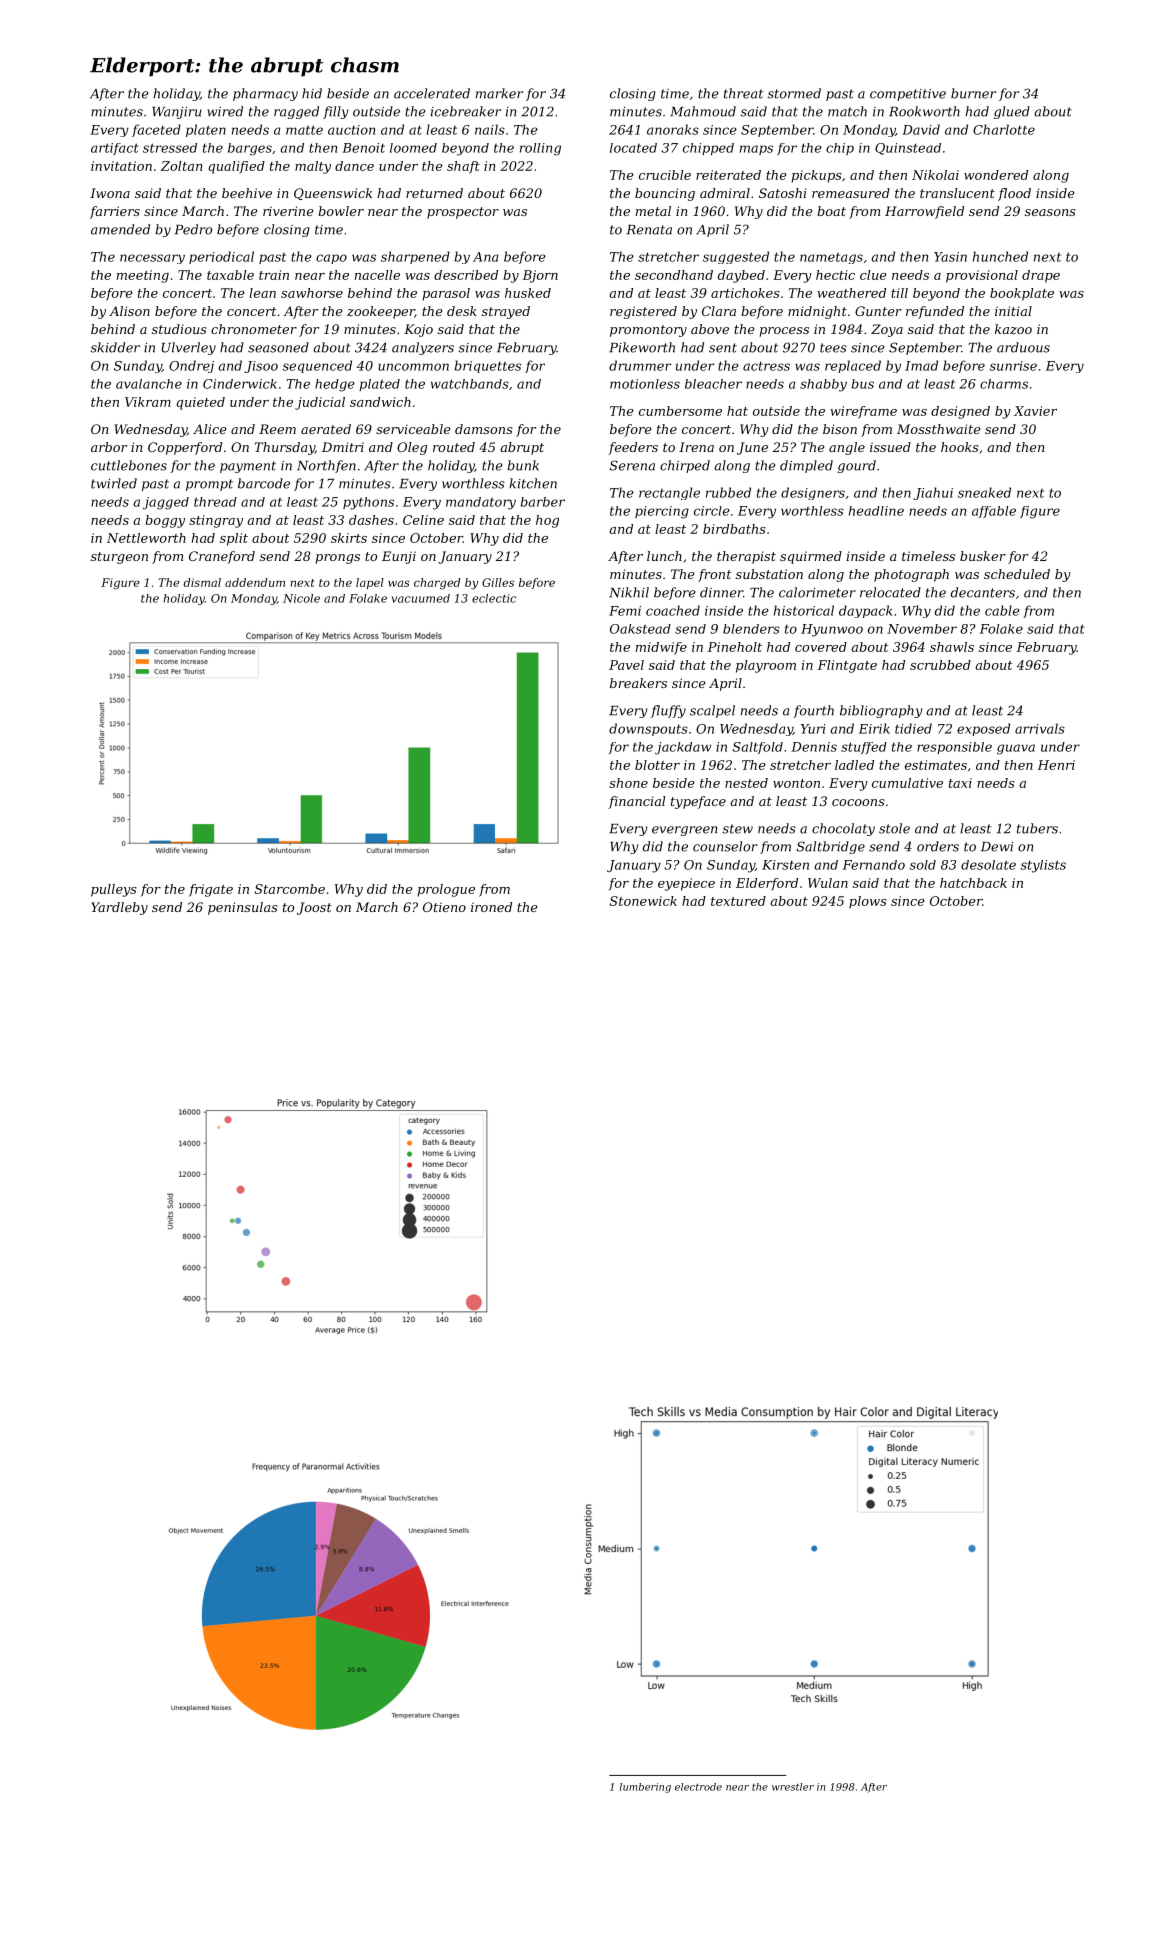  What do you see at coordinates (1043, 866) in the screenshot?
I see `stylists` at bounding box center [1043, 866].
